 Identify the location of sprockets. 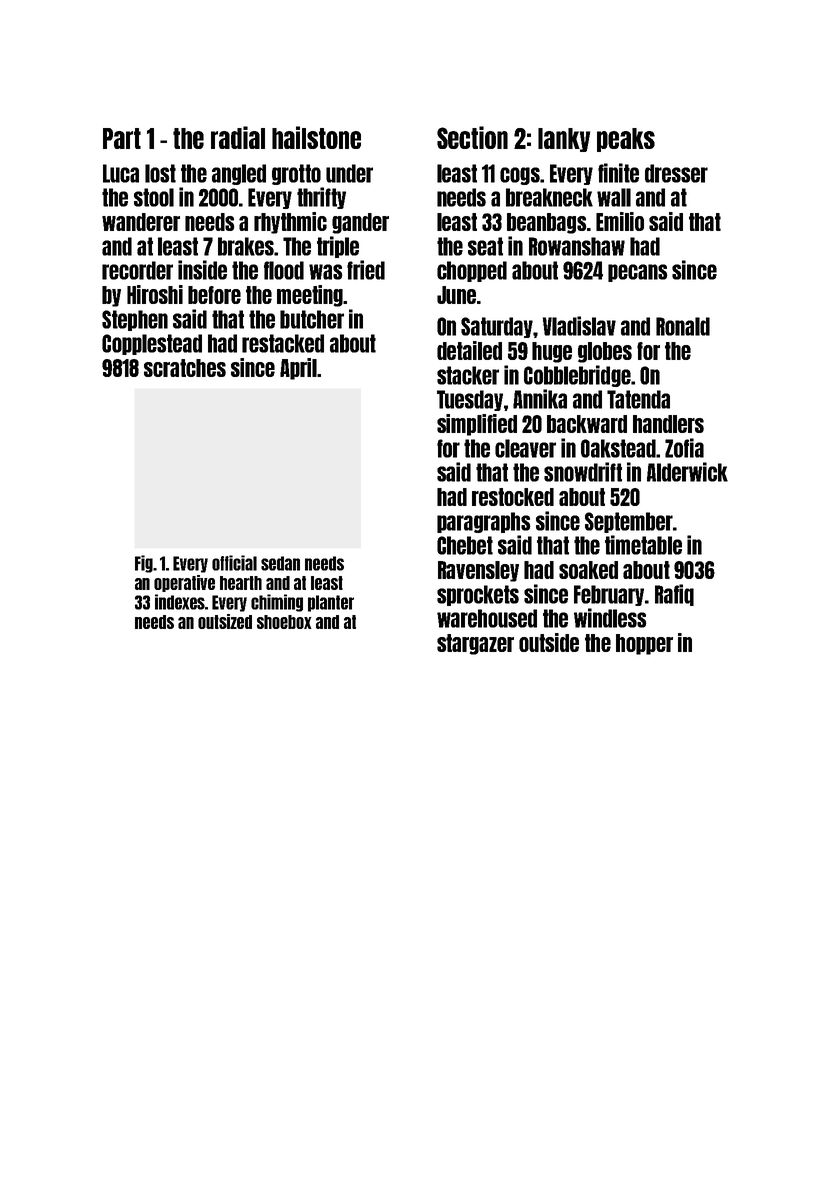
(478, 595).
